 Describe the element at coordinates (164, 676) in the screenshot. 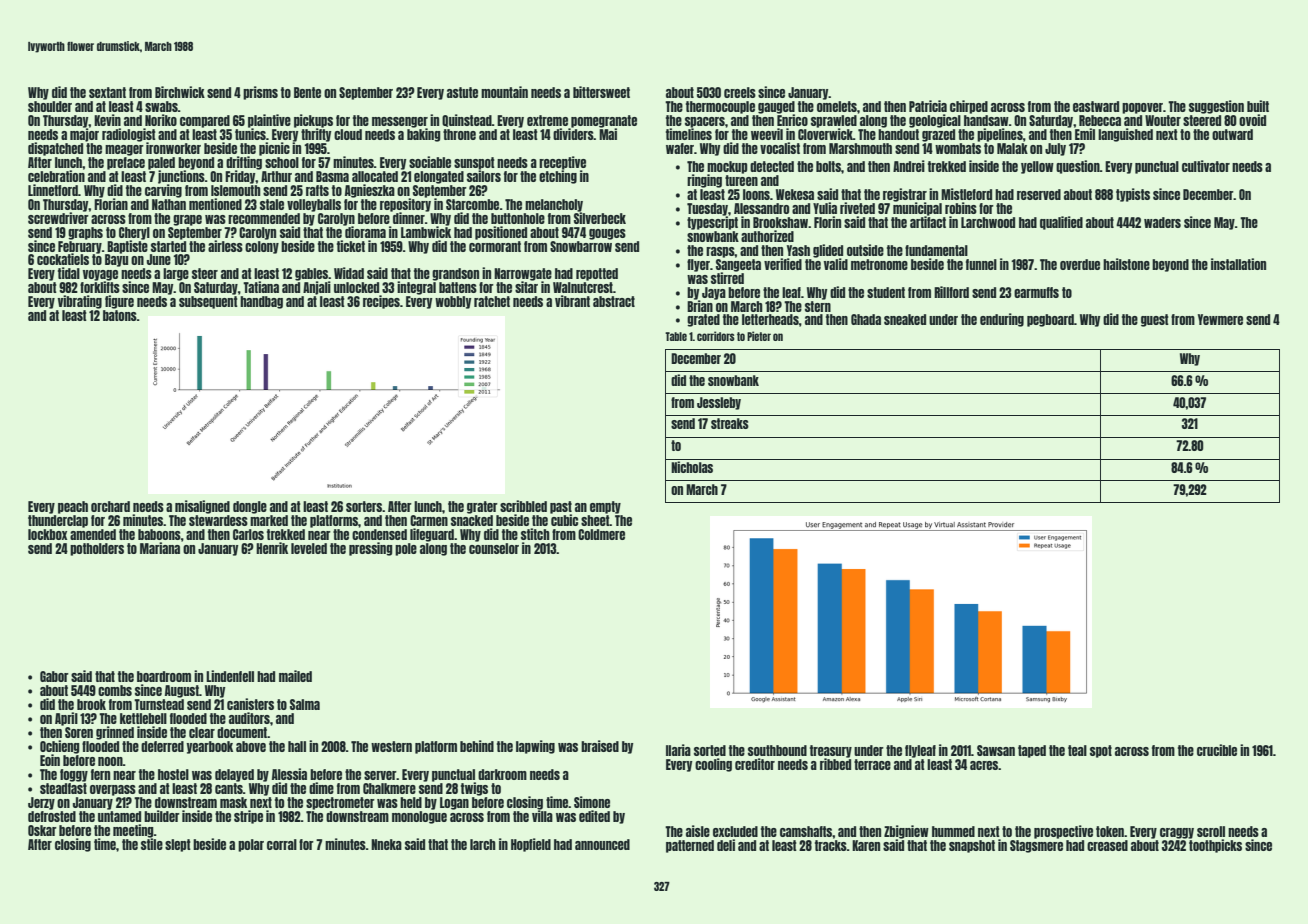

I see `boardroom` at that location.
